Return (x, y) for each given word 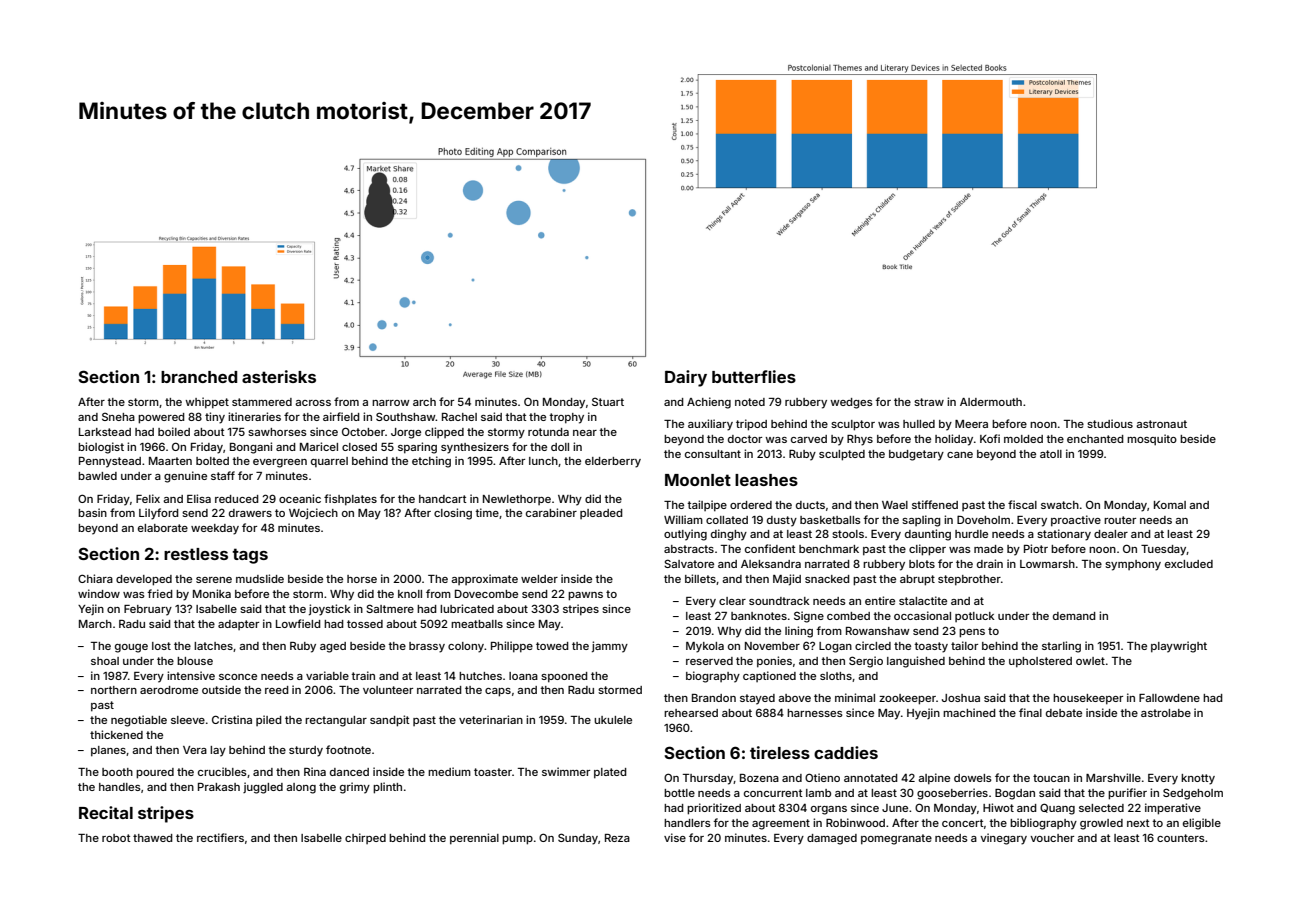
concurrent (773, 793)
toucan (1051, 778)
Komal (1170, 505)
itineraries (254, 416)
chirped (365, 838)
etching (431, 462)
